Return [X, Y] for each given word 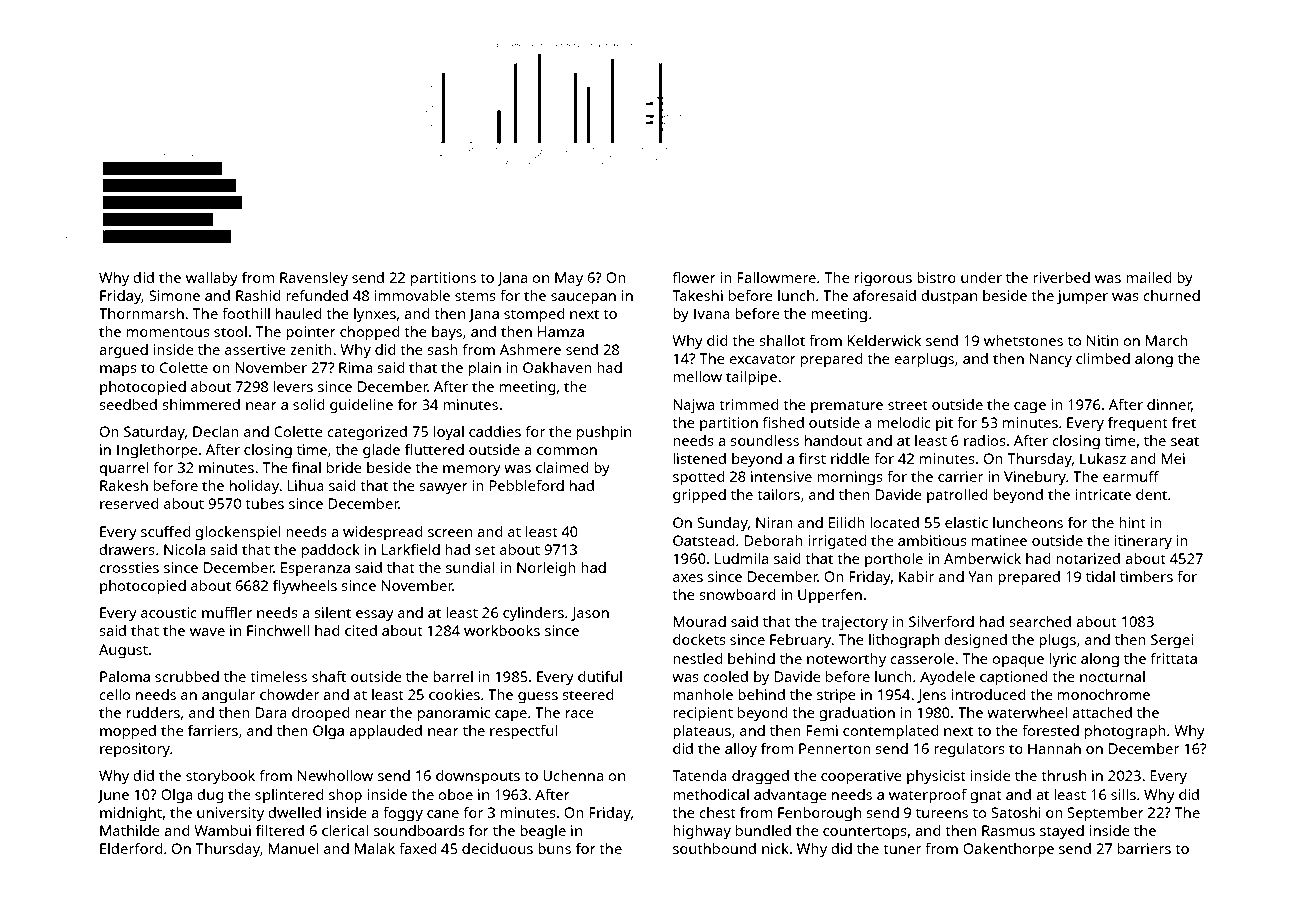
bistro [936, 277]
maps [118, 371]
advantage [790, 796]
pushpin [604, 433]
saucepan [583, 299]
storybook [220, 777]
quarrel [124, 469]
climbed [1103, 358]
